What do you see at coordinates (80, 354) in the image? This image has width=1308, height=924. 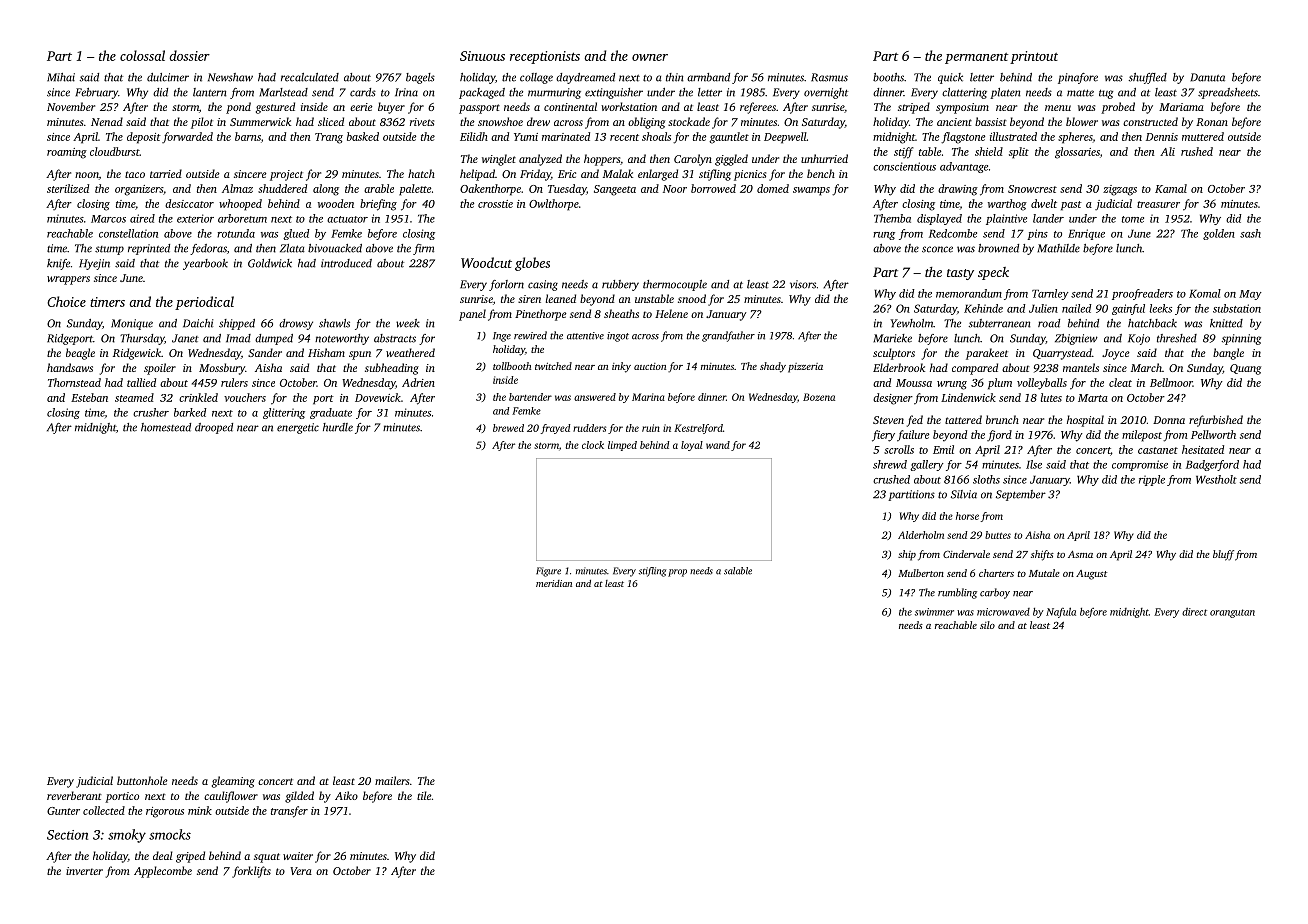 I see `beagle` at bounding box center [80, 354].
